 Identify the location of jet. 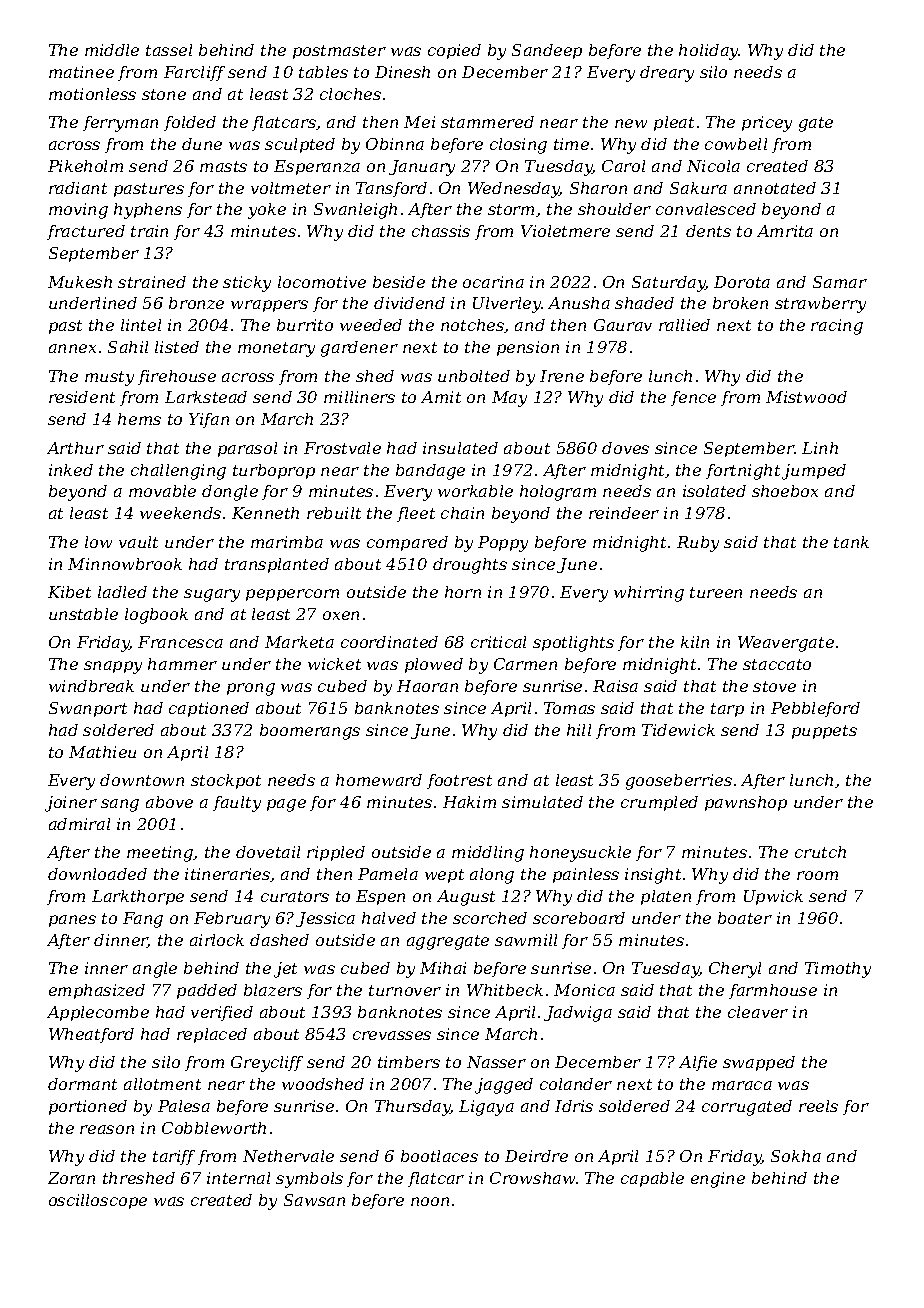
(285, 970).
